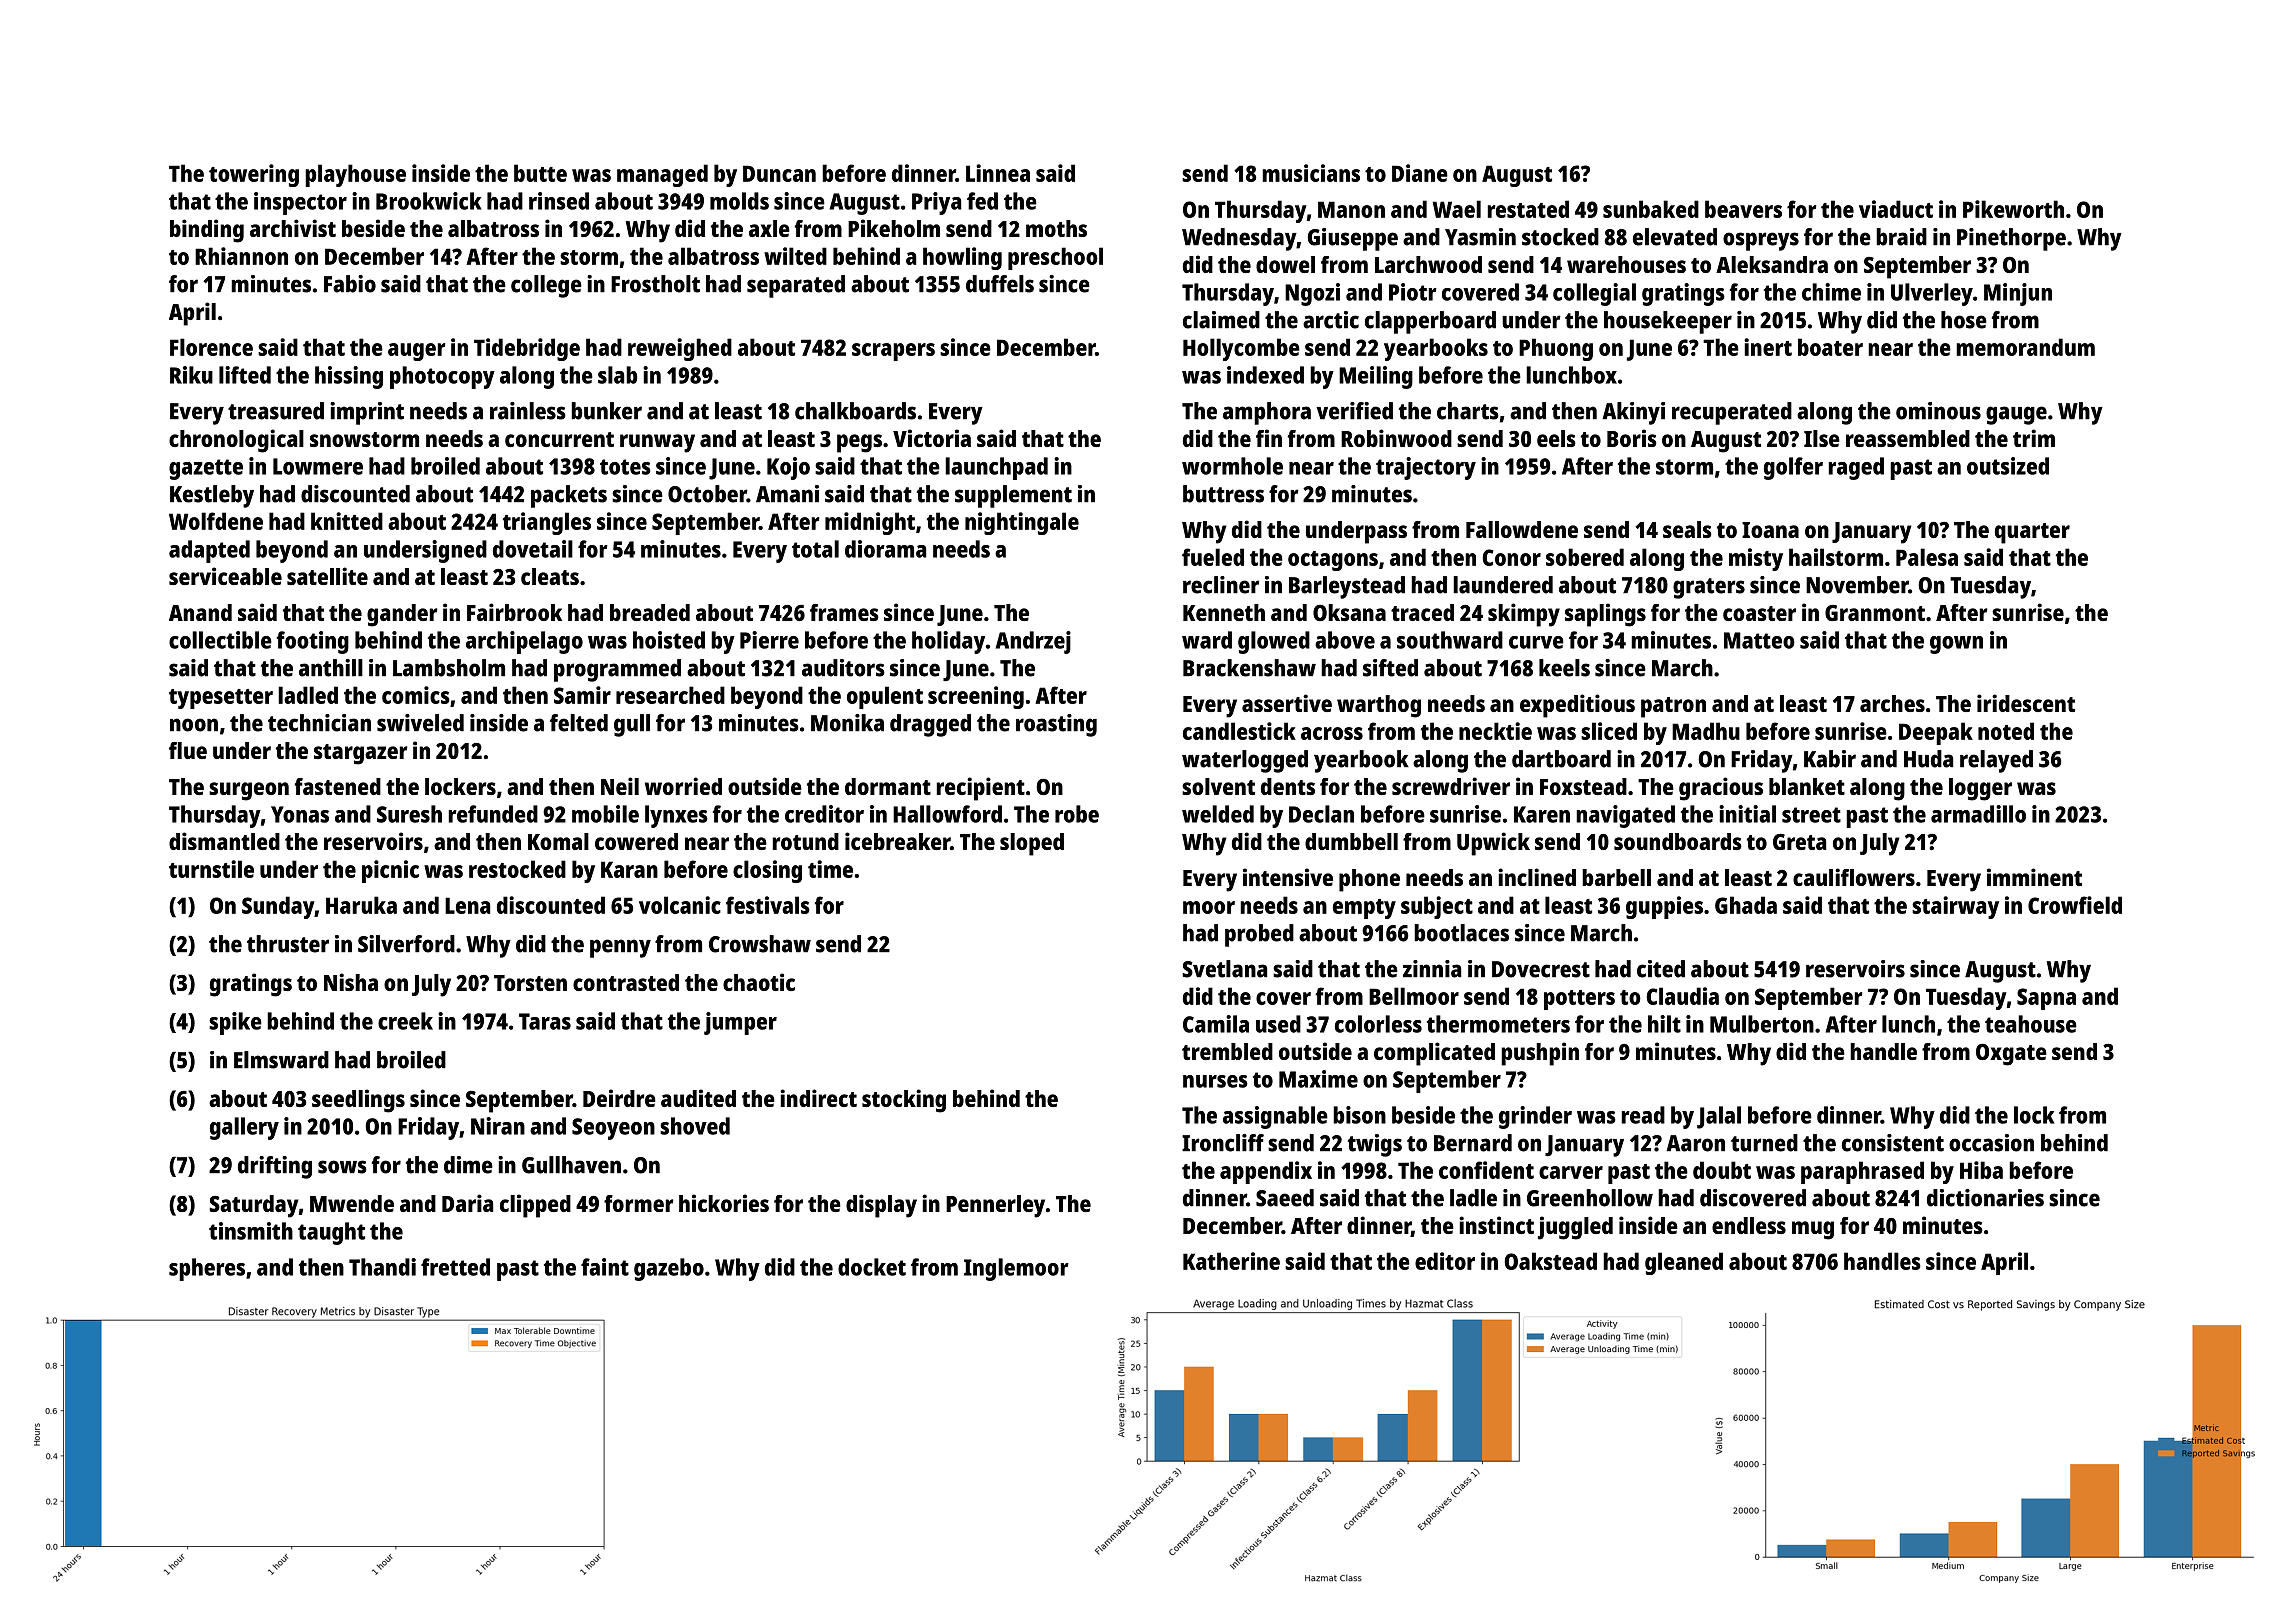 The height and width of the screenshot is (1620, 2292). What do you see at coordinates (1936, 733) in the screenshot?
I see `Deepak` at bounding box center [1936, 733].
